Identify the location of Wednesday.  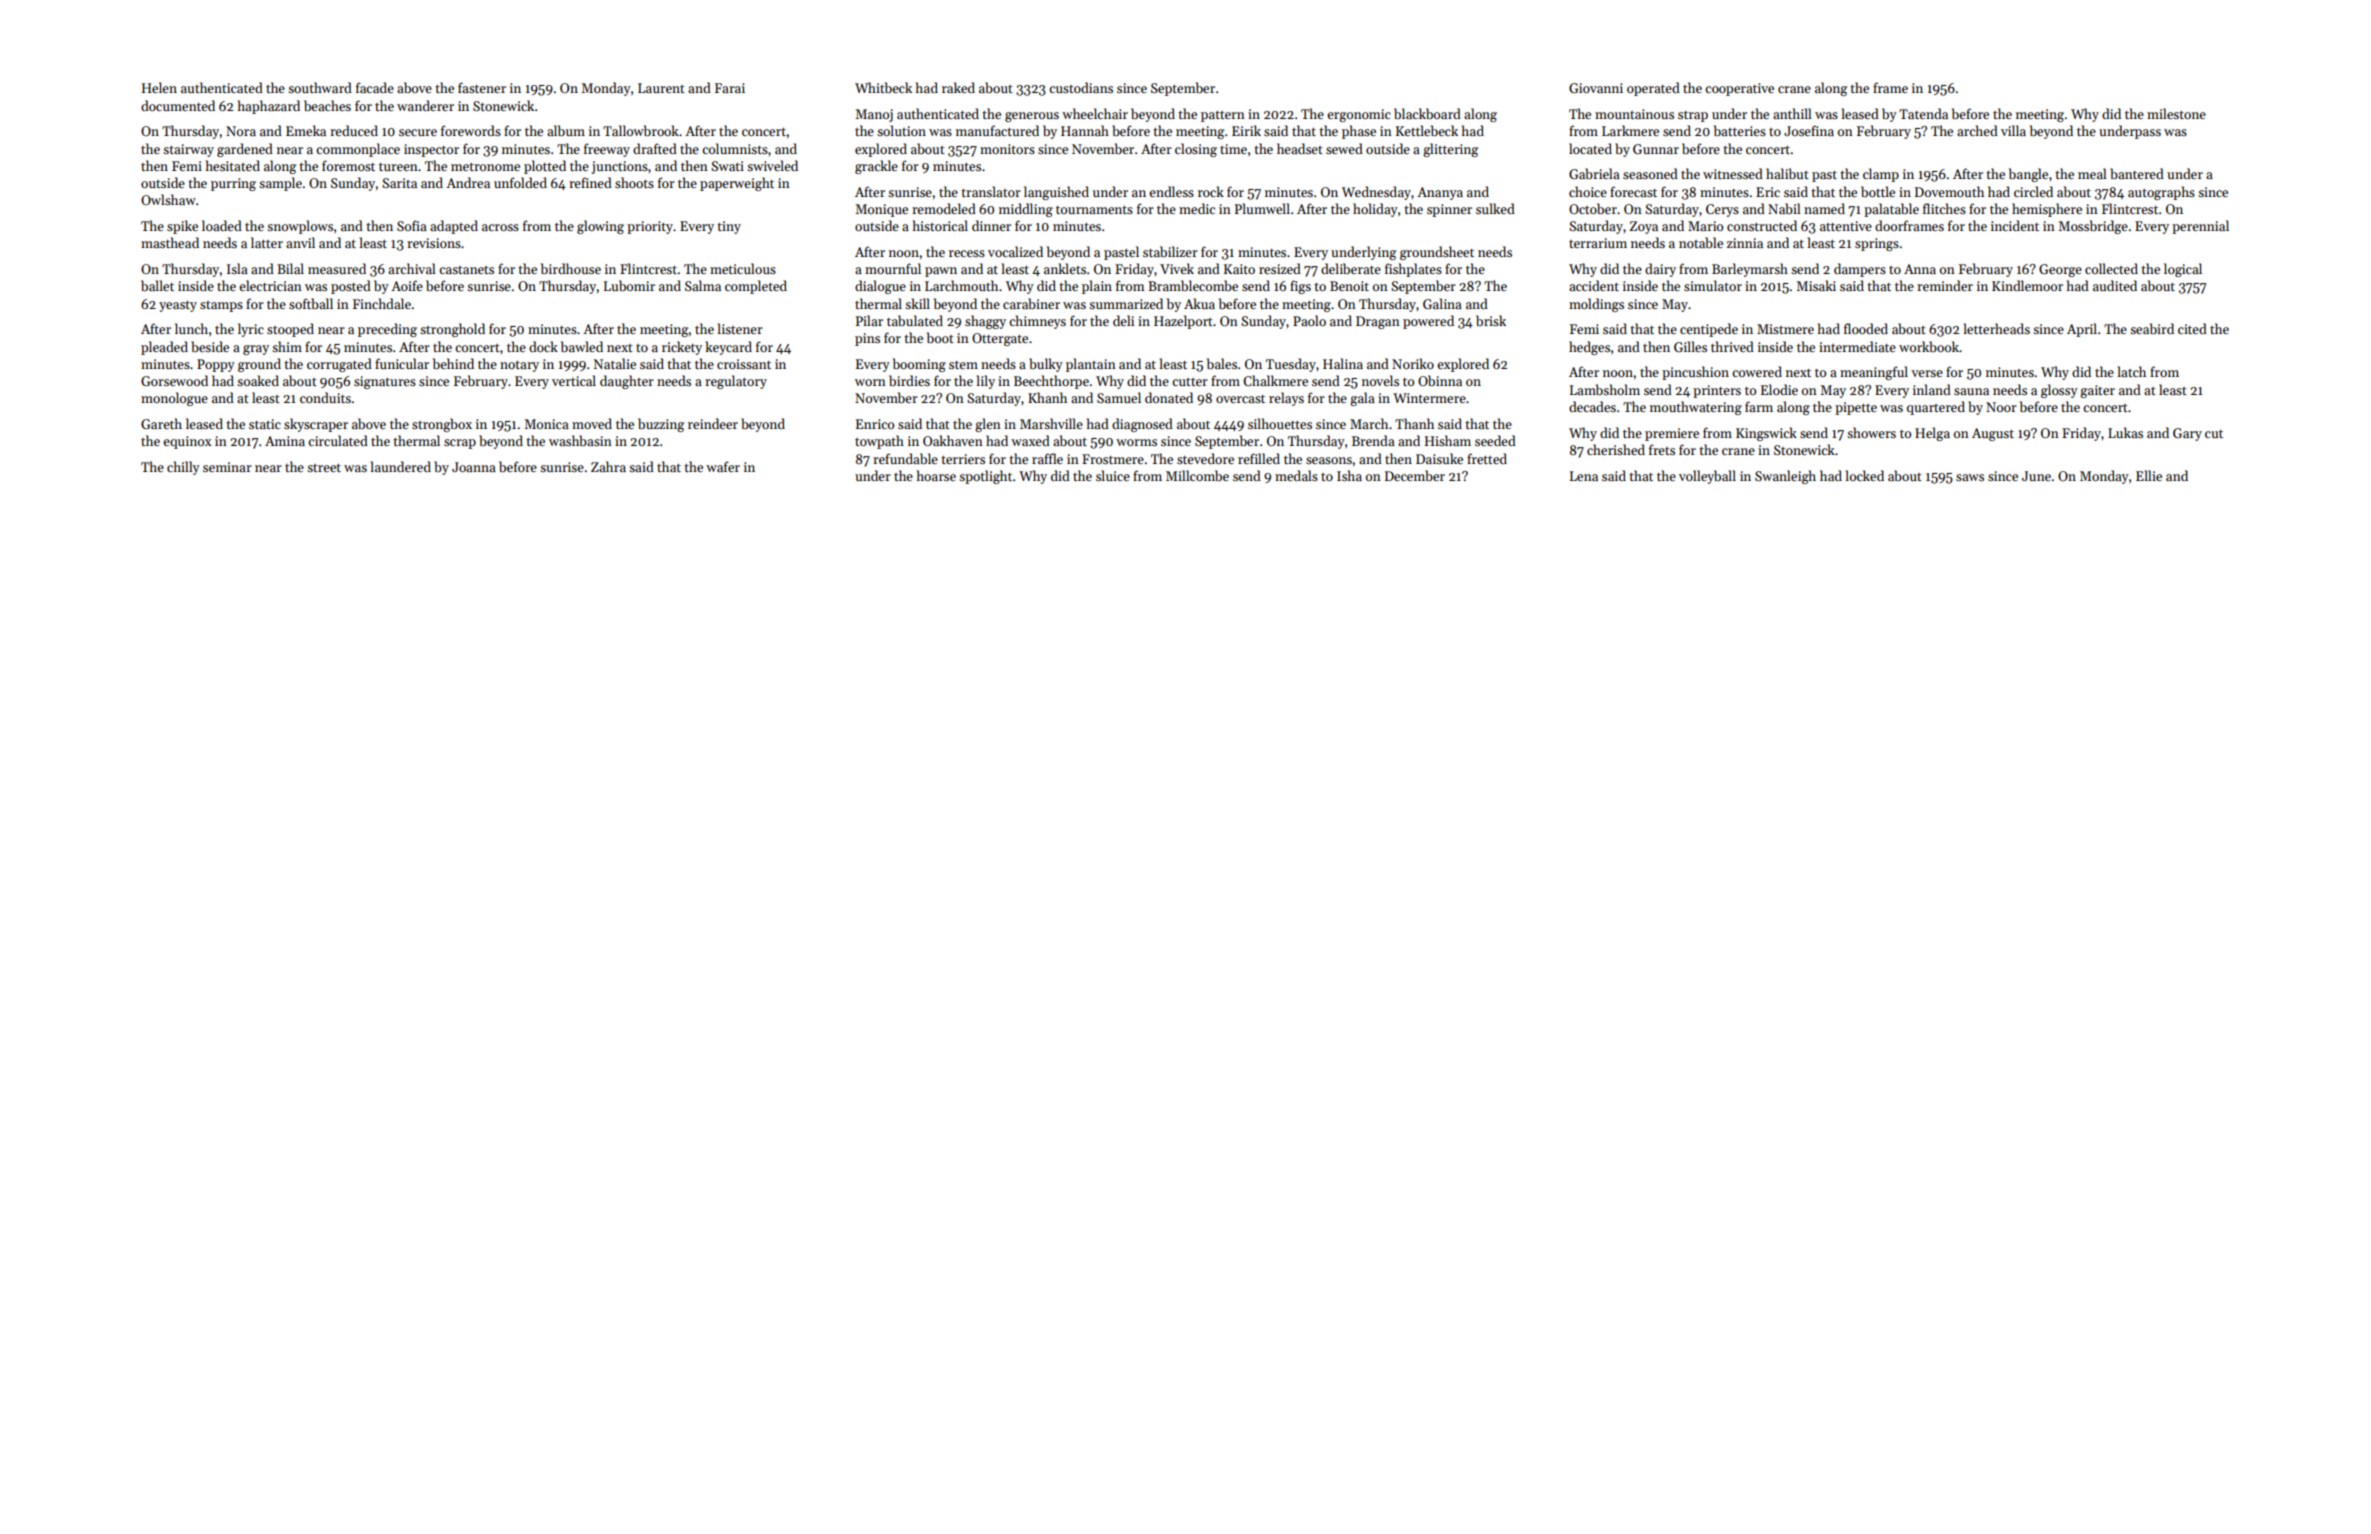
(1376, 193).
